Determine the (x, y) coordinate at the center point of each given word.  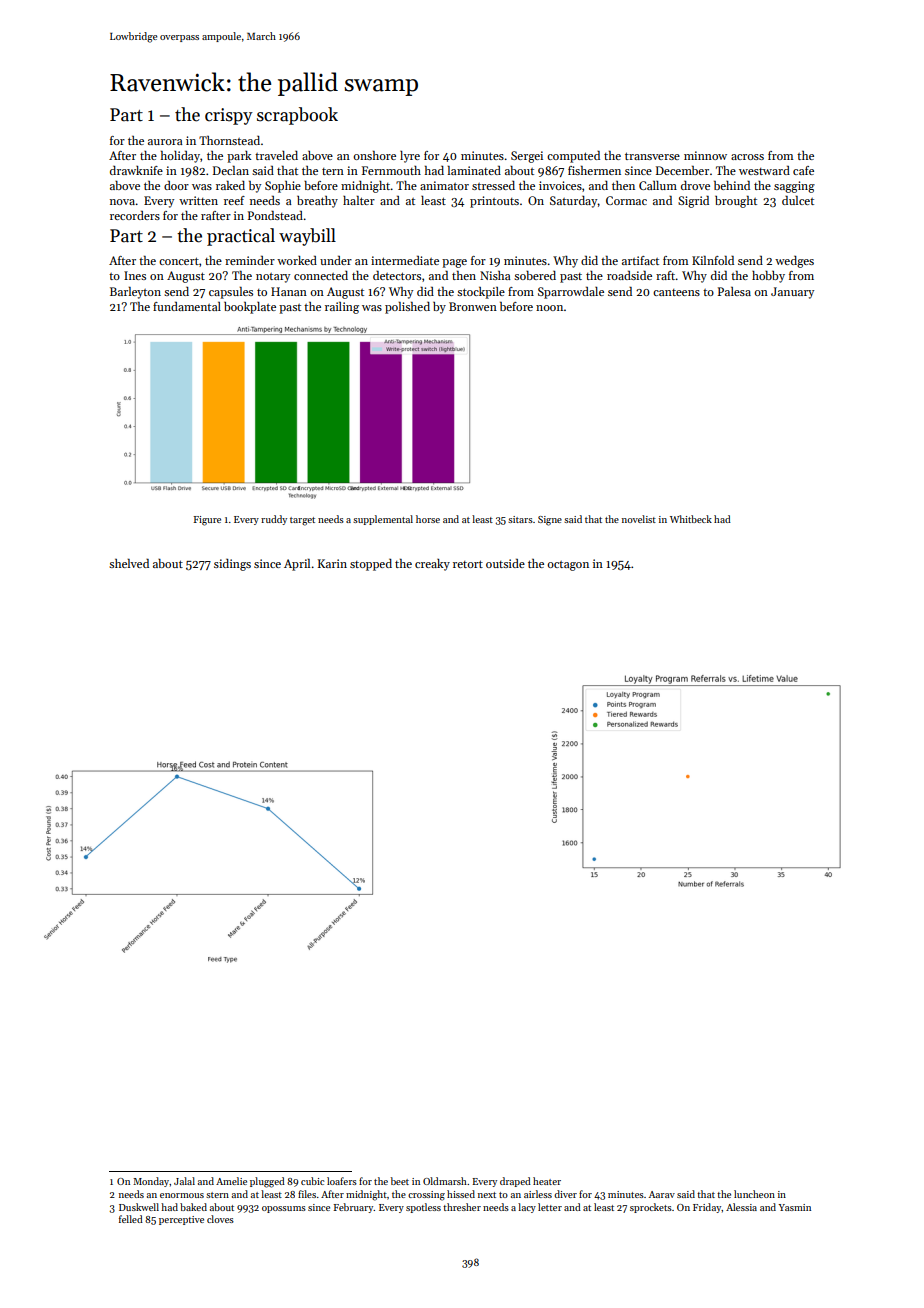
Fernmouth (391, 170)
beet (400, 1181)
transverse (652, 156)
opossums (284, 1209)
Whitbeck (691, 519)
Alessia (741, 1207)
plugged (267, 1182)
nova (122, 202)
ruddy (274, 520)
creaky (432, 565)
